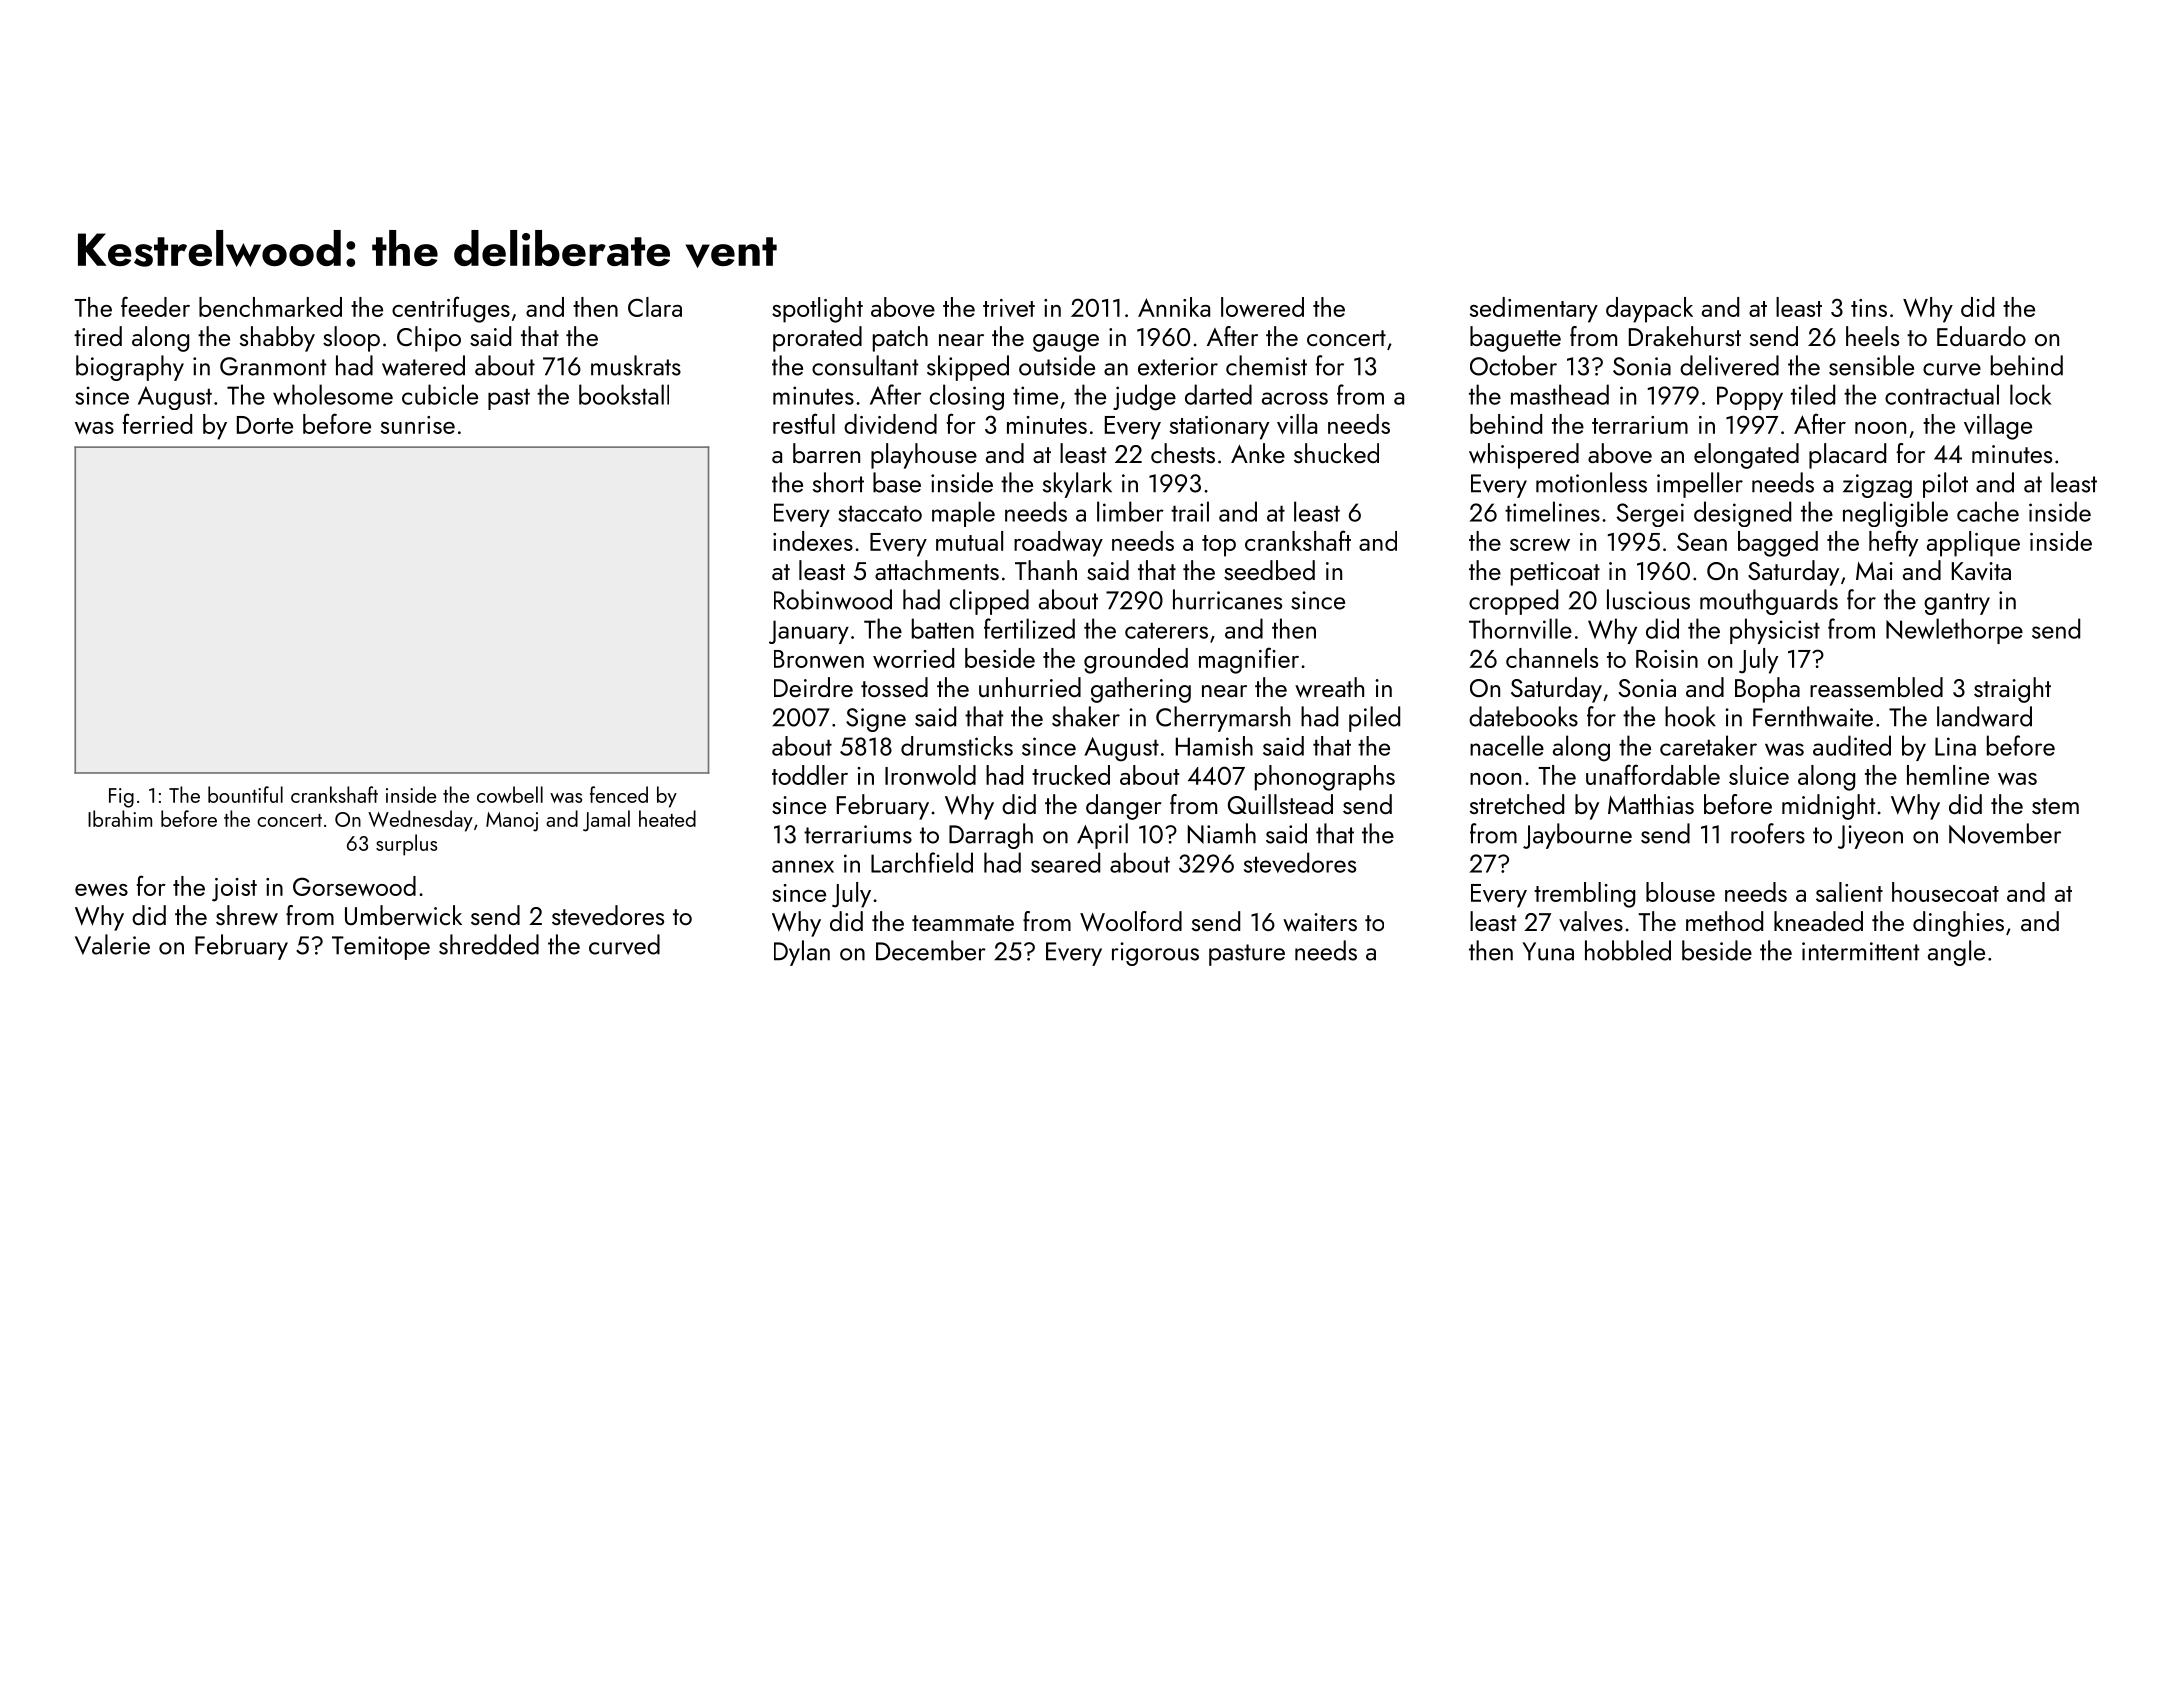  What do you see at coordinates (1957, 604) in the page?
I see `gantry` at bounding box center [1957, 604].
